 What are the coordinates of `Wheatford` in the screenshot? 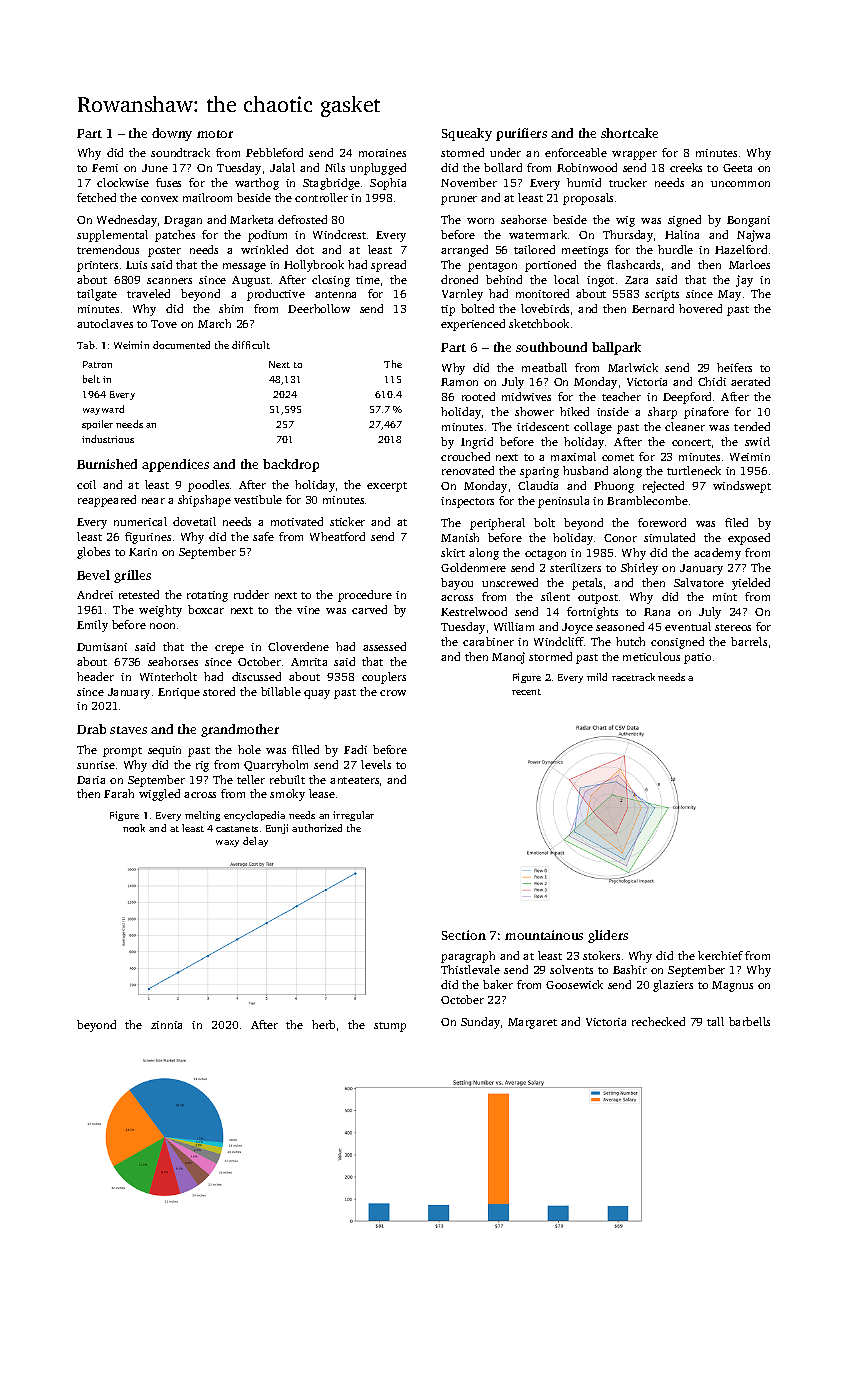 It's located at (337, 536).
